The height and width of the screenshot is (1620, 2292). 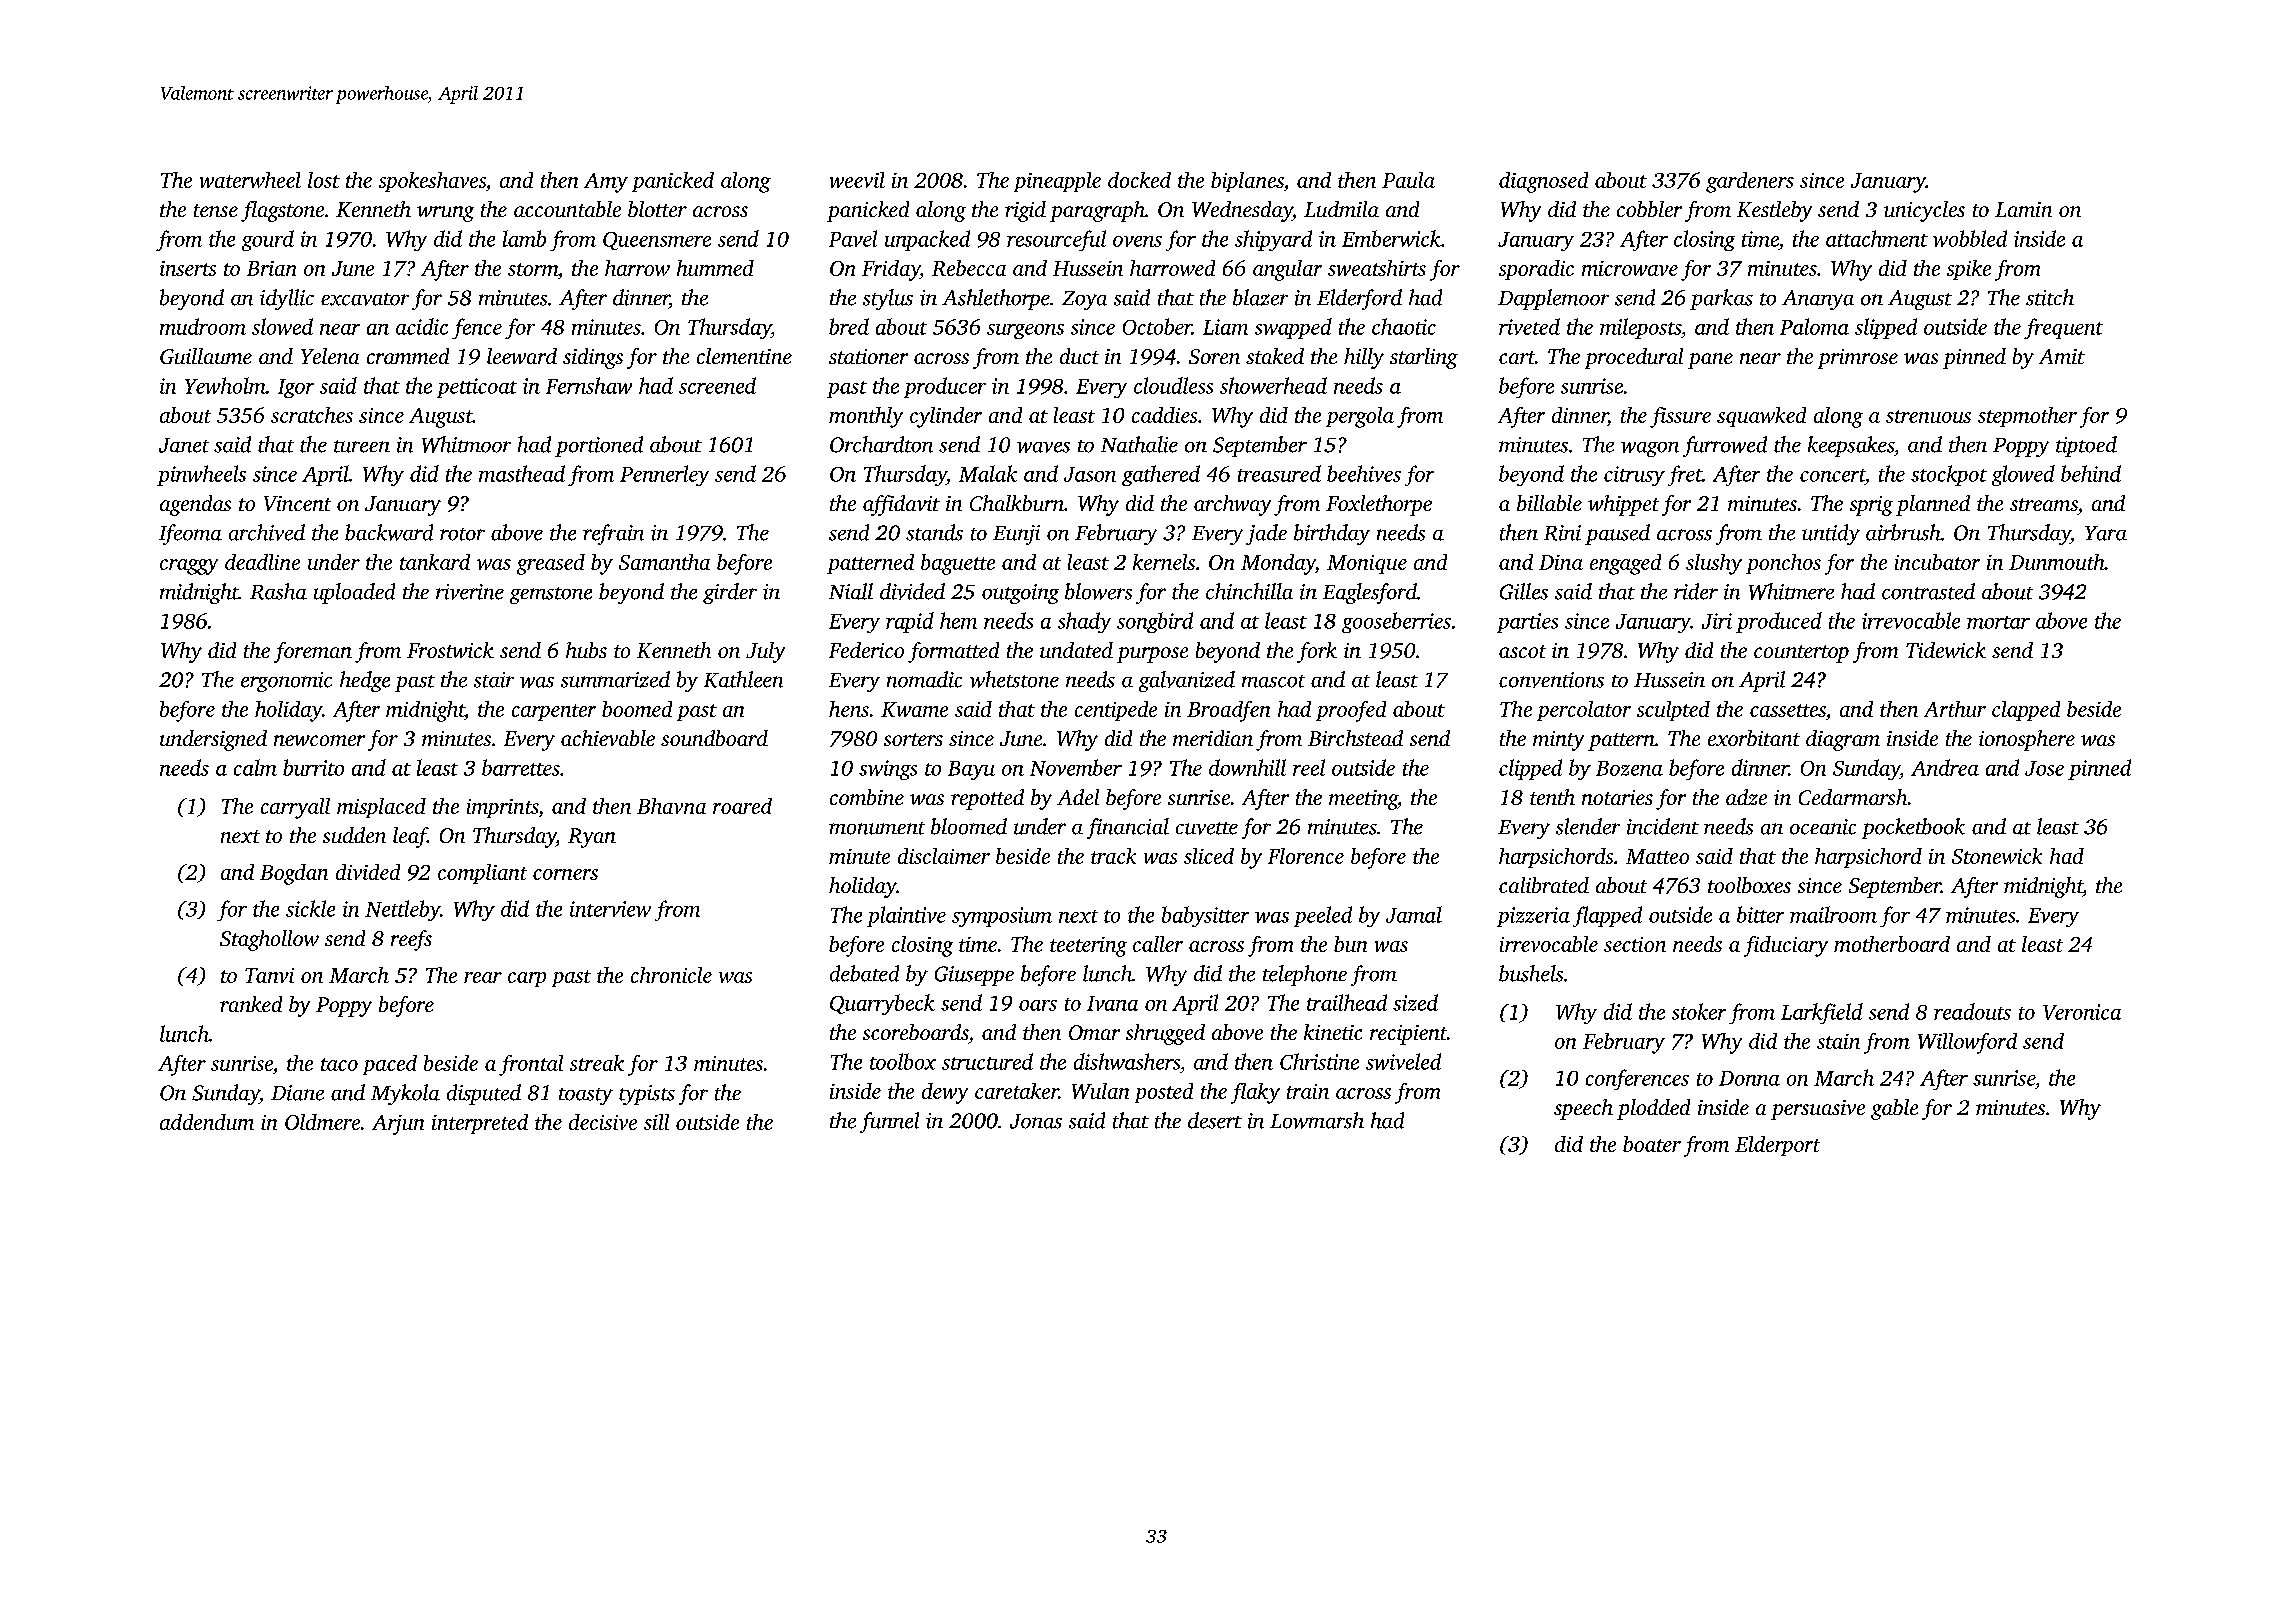 What do you see at coordinates (1319, 1061) in the screenshot?
I see `Christine` at bounding box center [1319, 1061].
